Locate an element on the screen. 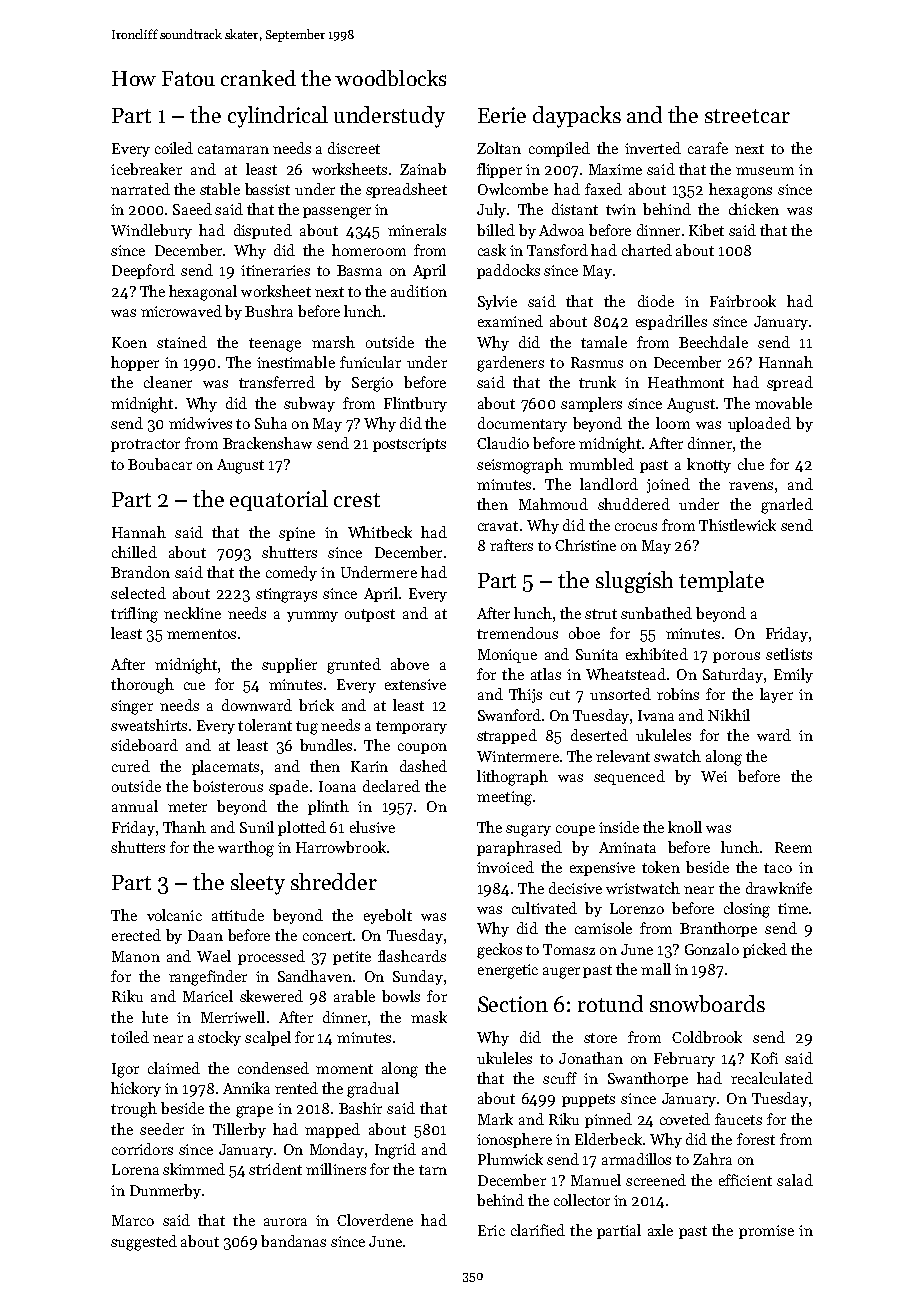 This screenshot has height=1314, width=924. flashcards is located at coordinates (412, 956).
